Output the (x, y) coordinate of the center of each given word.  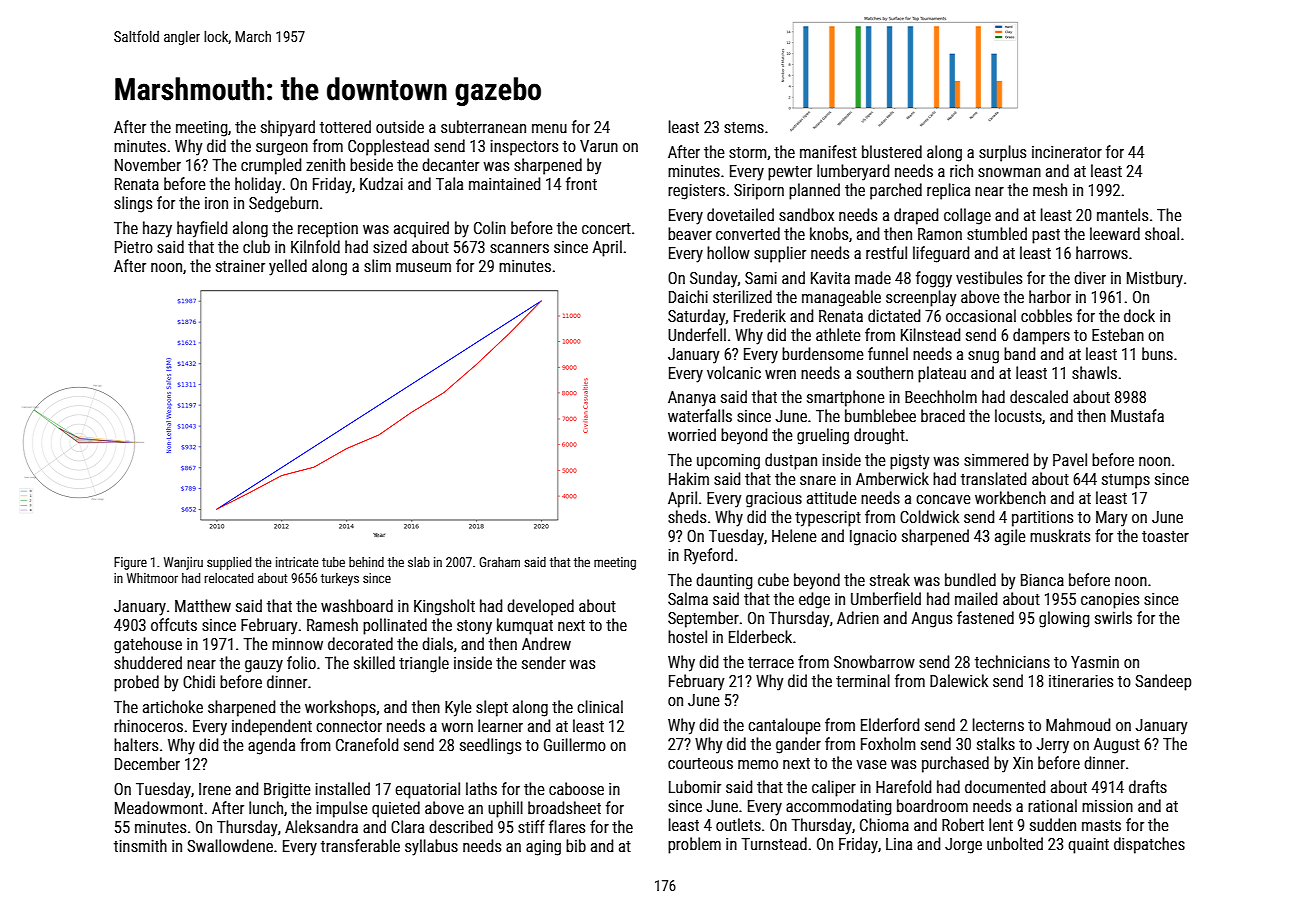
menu (549, 128)
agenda (271, 746)
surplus (1002, 153)
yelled (288, 267)
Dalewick (959, 680)
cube (773, 579)
